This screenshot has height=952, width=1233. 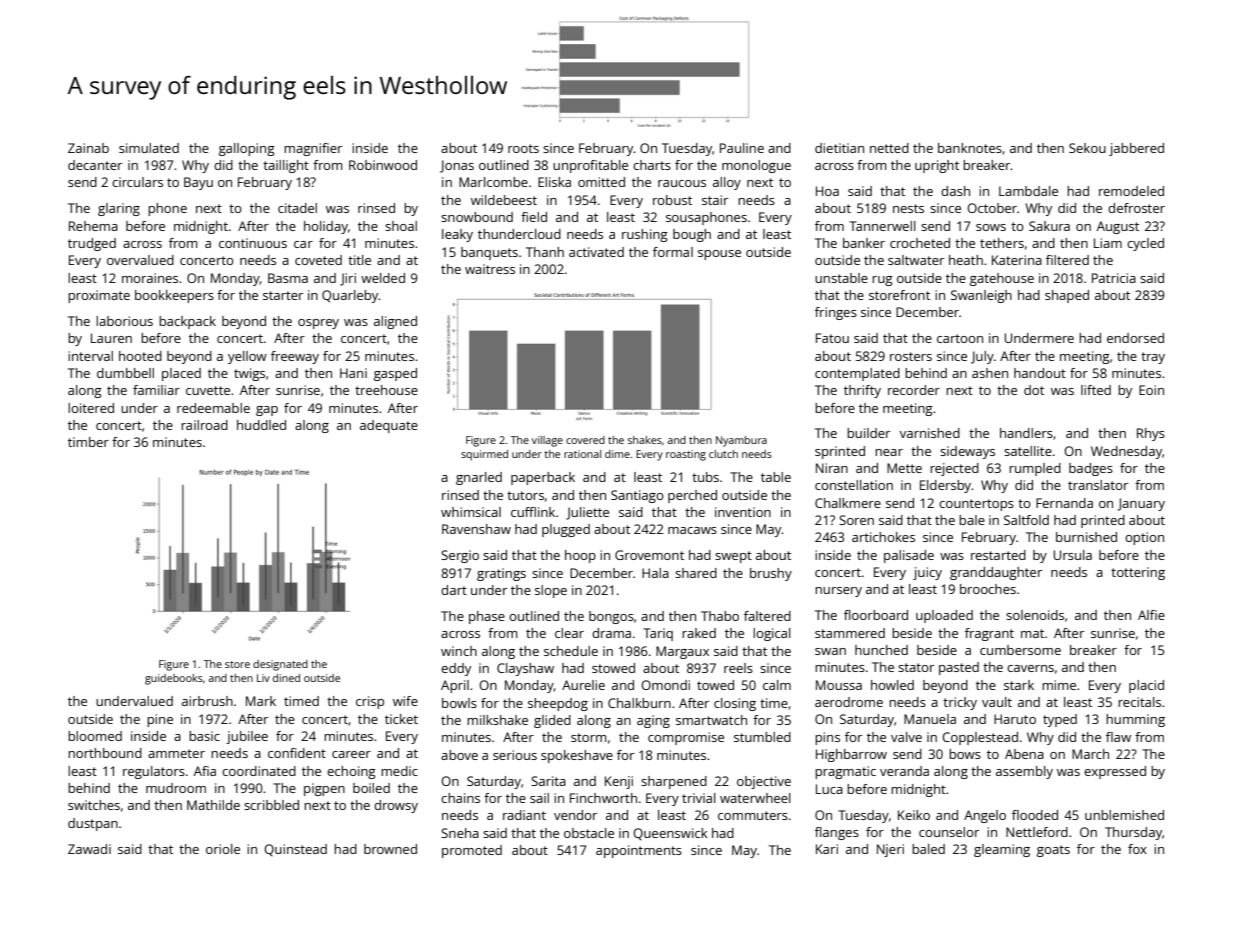 I want to click on handlers, so click(x=1026, y=433).
